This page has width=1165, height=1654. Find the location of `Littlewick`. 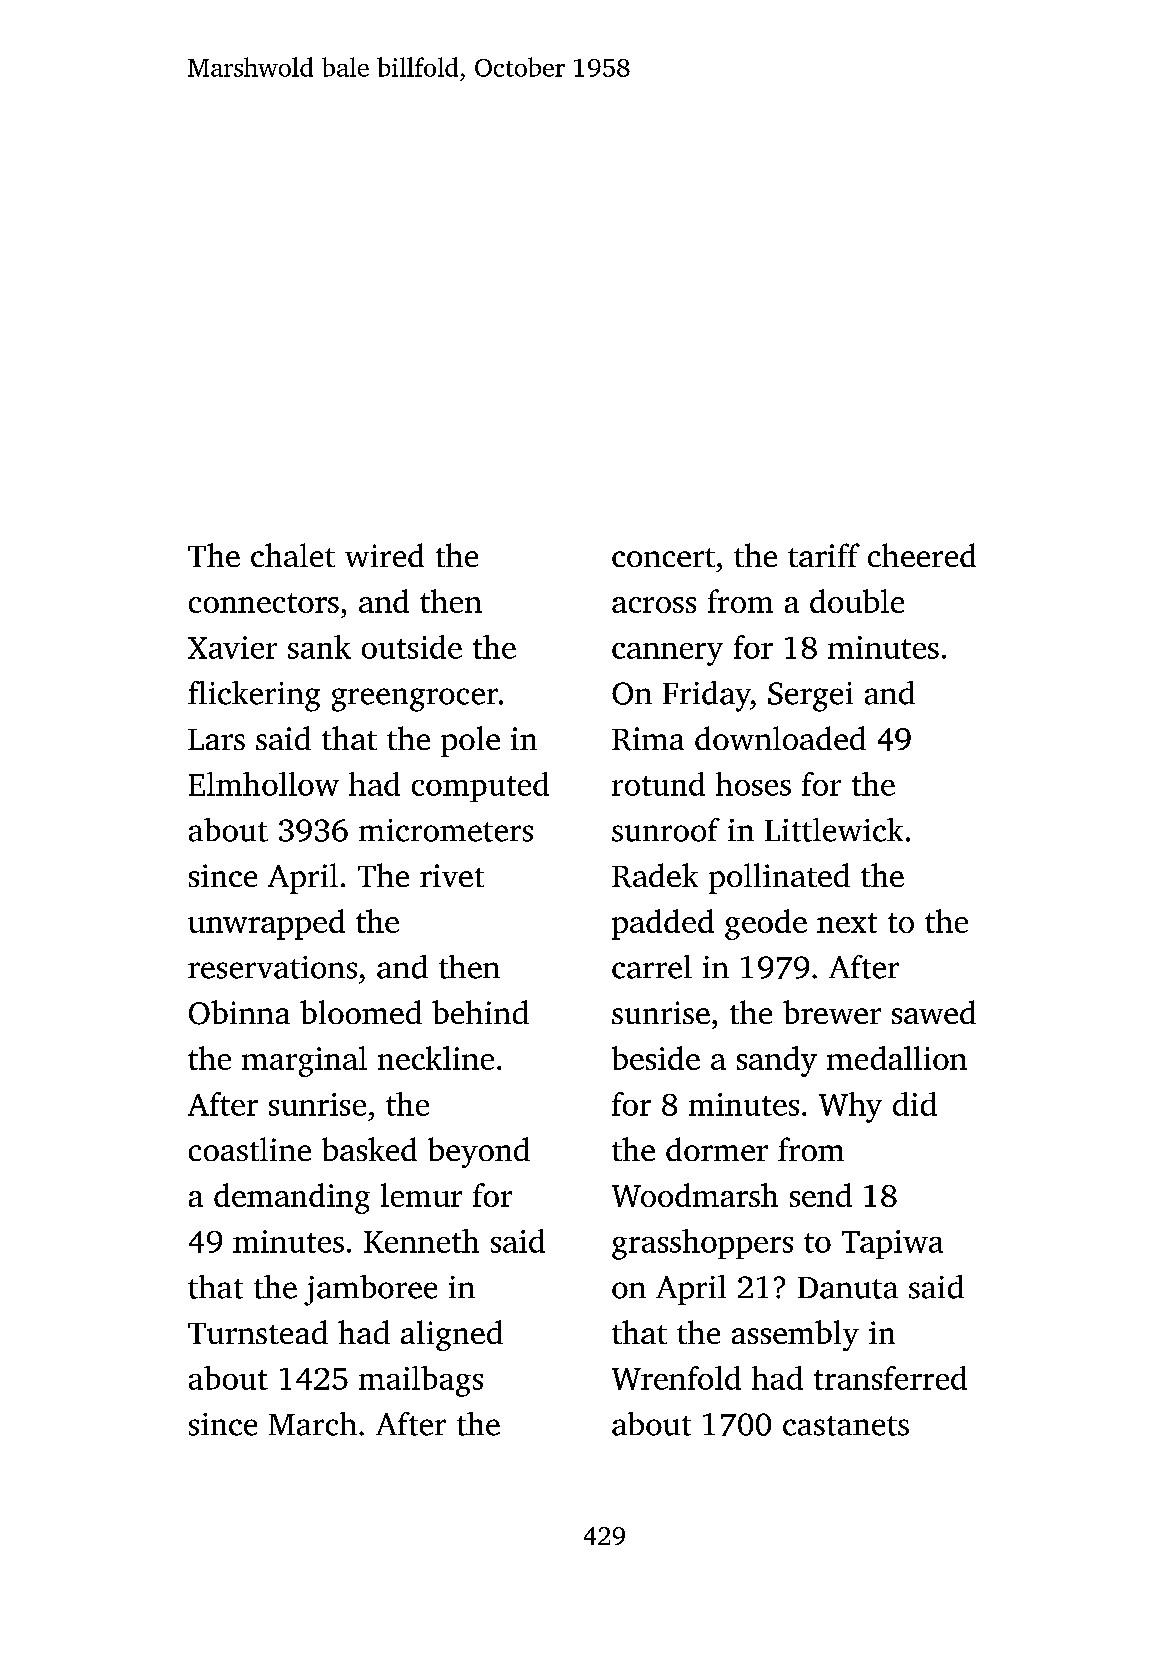

Littlewick is located at coordinates (834, 830).
